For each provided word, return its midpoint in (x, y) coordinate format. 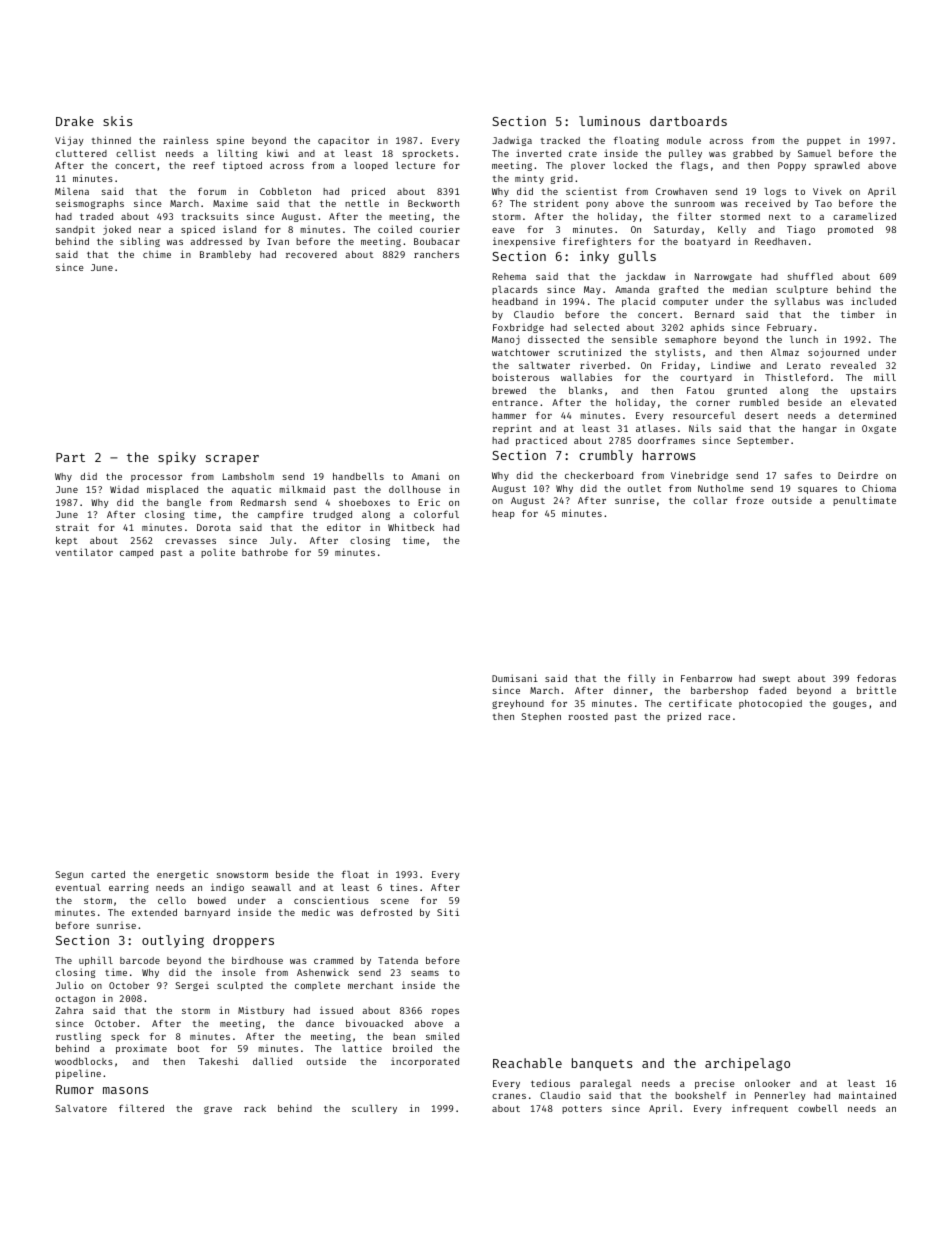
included (873, 301)
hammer (509, 415)
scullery (374, 1109)
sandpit (75, 230)
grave (218, 1110)
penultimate (864, 501)
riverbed (602, 365)
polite (218, 553)
